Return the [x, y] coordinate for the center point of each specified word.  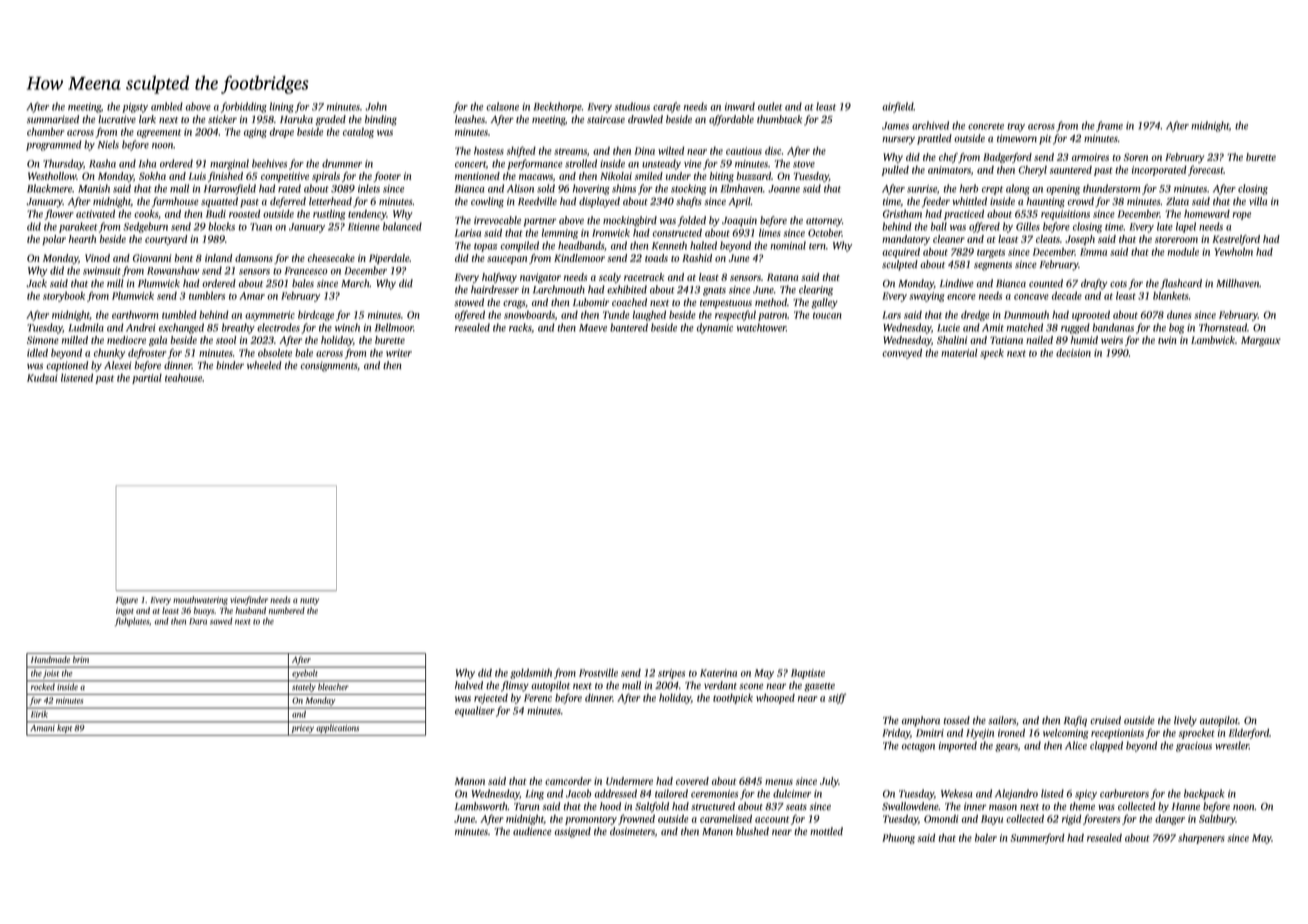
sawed [221, 621]
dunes [1179, 315]
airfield [898, 107]
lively [1185, 721]
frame [1109, 126]
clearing [816, 290]
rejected [491, 699]
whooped [775, 699]
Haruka [296, 119]
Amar [252, 296]
